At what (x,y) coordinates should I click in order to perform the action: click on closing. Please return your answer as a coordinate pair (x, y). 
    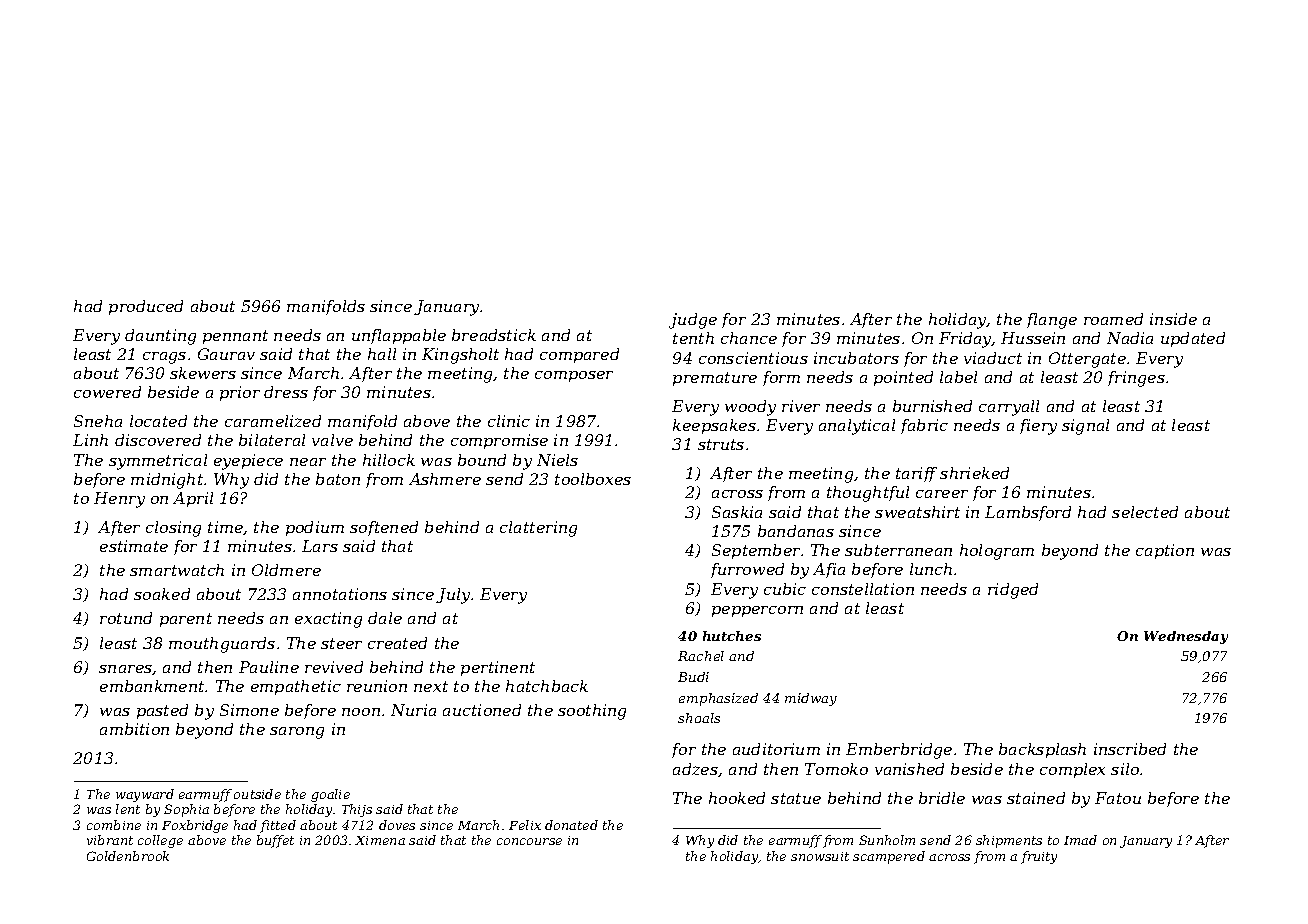
    Looking at the image, I should click on (173, 529).
